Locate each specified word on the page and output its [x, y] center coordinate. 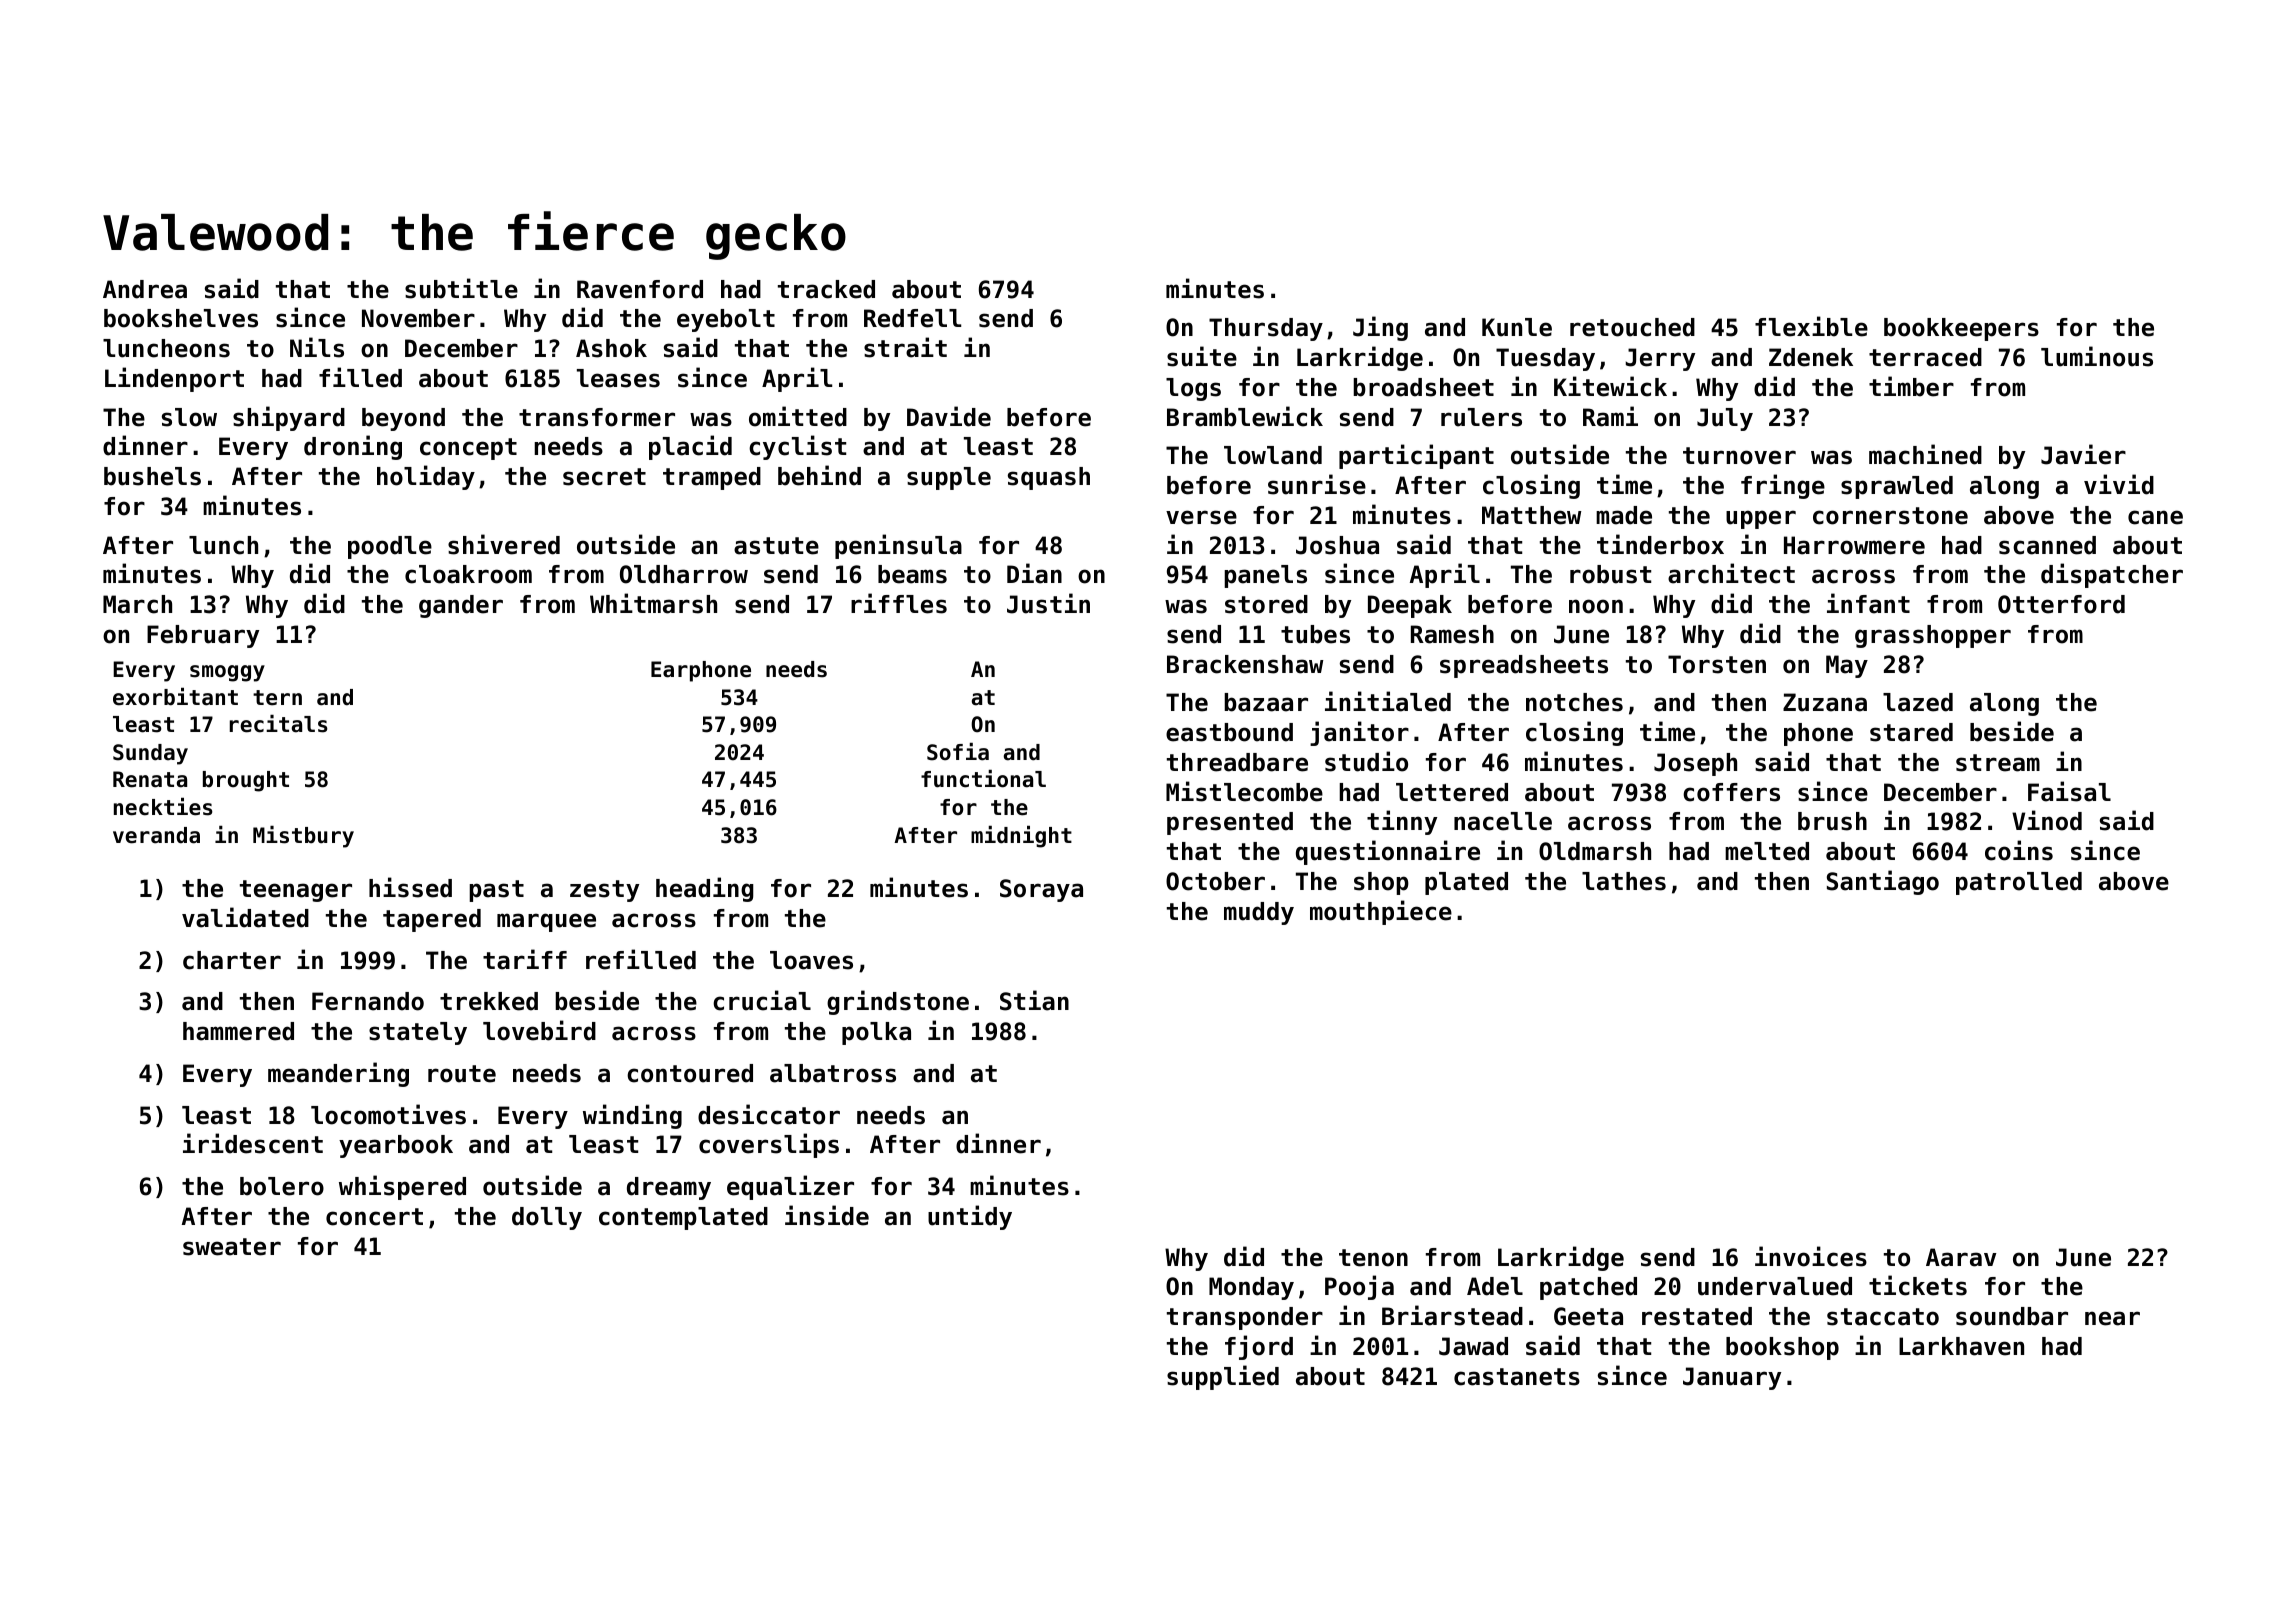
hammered [238, 1031]
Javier [2083, 454]
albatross [833, 1073]
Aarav [1961, 1257]
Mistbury [303, 837]
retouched [1632, 327]
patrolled [2019, 883]
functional [983, 779]
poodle [390, 547]
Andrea [145, 289]
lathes [1624, 881]
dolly [547, 1218]
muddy [1259, 913]
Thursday [1266, 329]
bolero [282, 1186]
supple [949, 478]
